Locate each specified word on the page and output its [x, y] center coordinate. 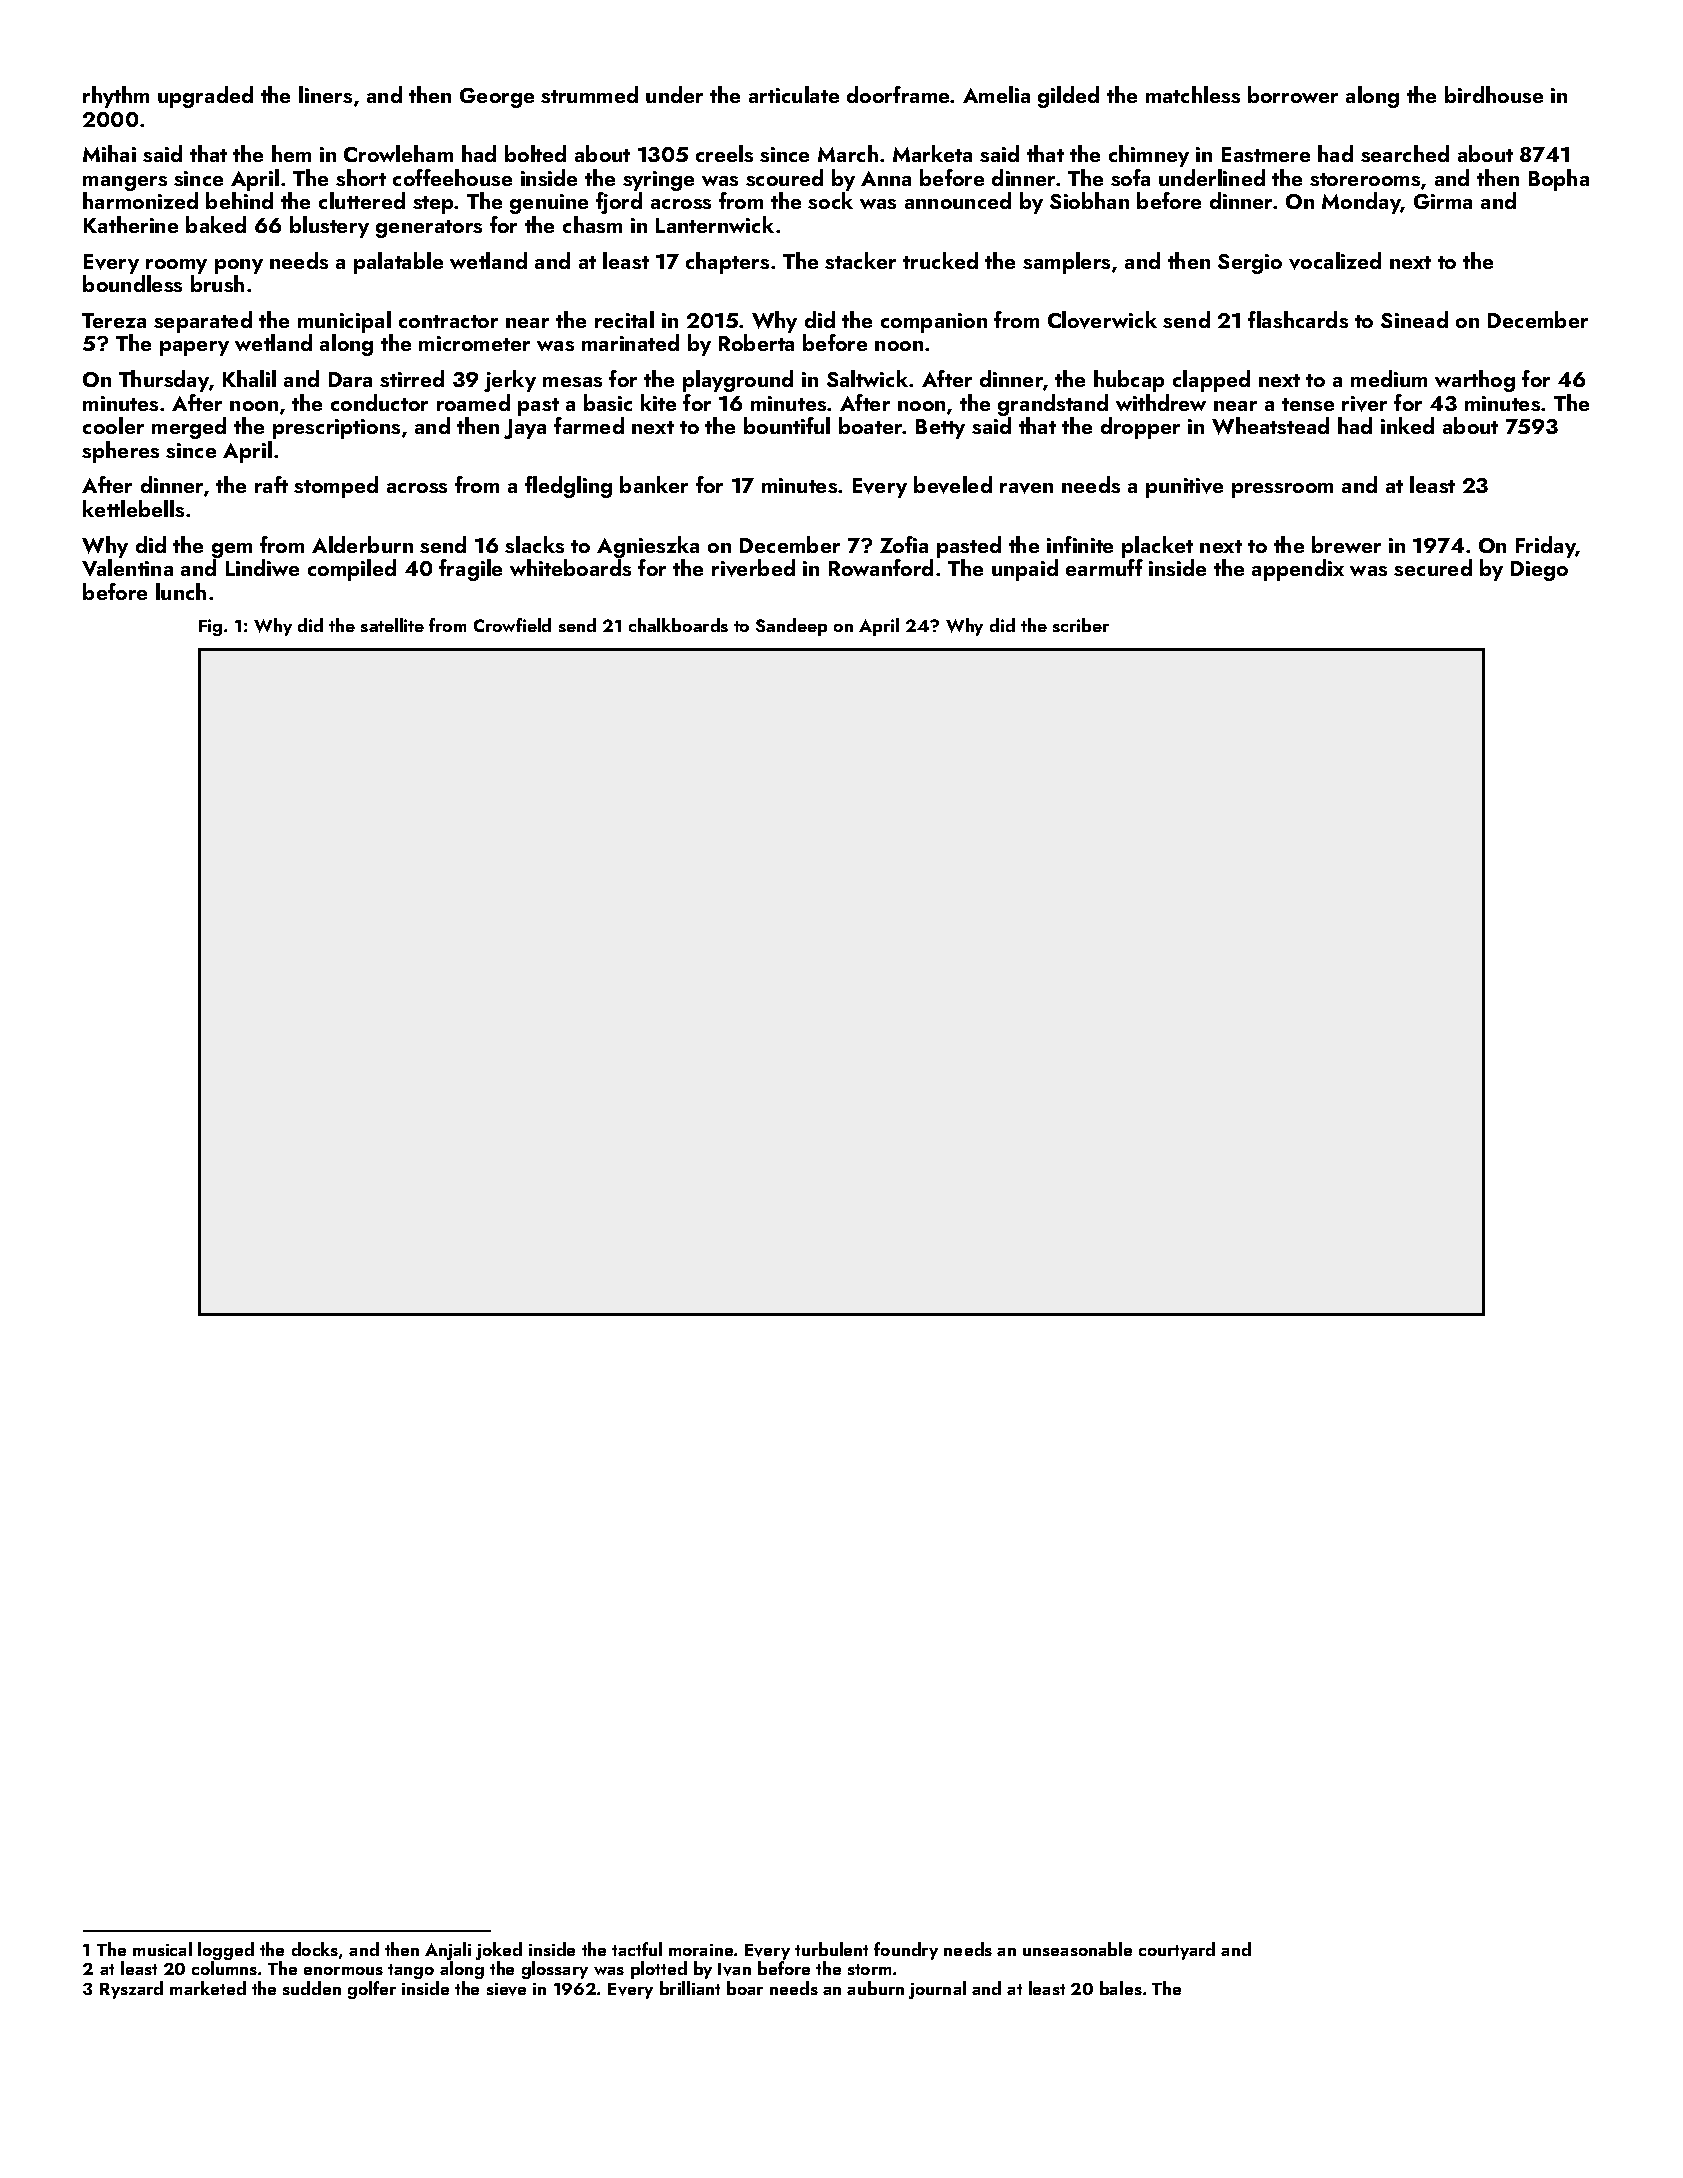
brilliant [690, 1988]
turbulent [831, 1949]
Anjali [448, 1951]
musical [162, 1949]
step [434, 205]
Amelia [996, 94]
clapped [1211, 381]
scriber [1081, 625]
